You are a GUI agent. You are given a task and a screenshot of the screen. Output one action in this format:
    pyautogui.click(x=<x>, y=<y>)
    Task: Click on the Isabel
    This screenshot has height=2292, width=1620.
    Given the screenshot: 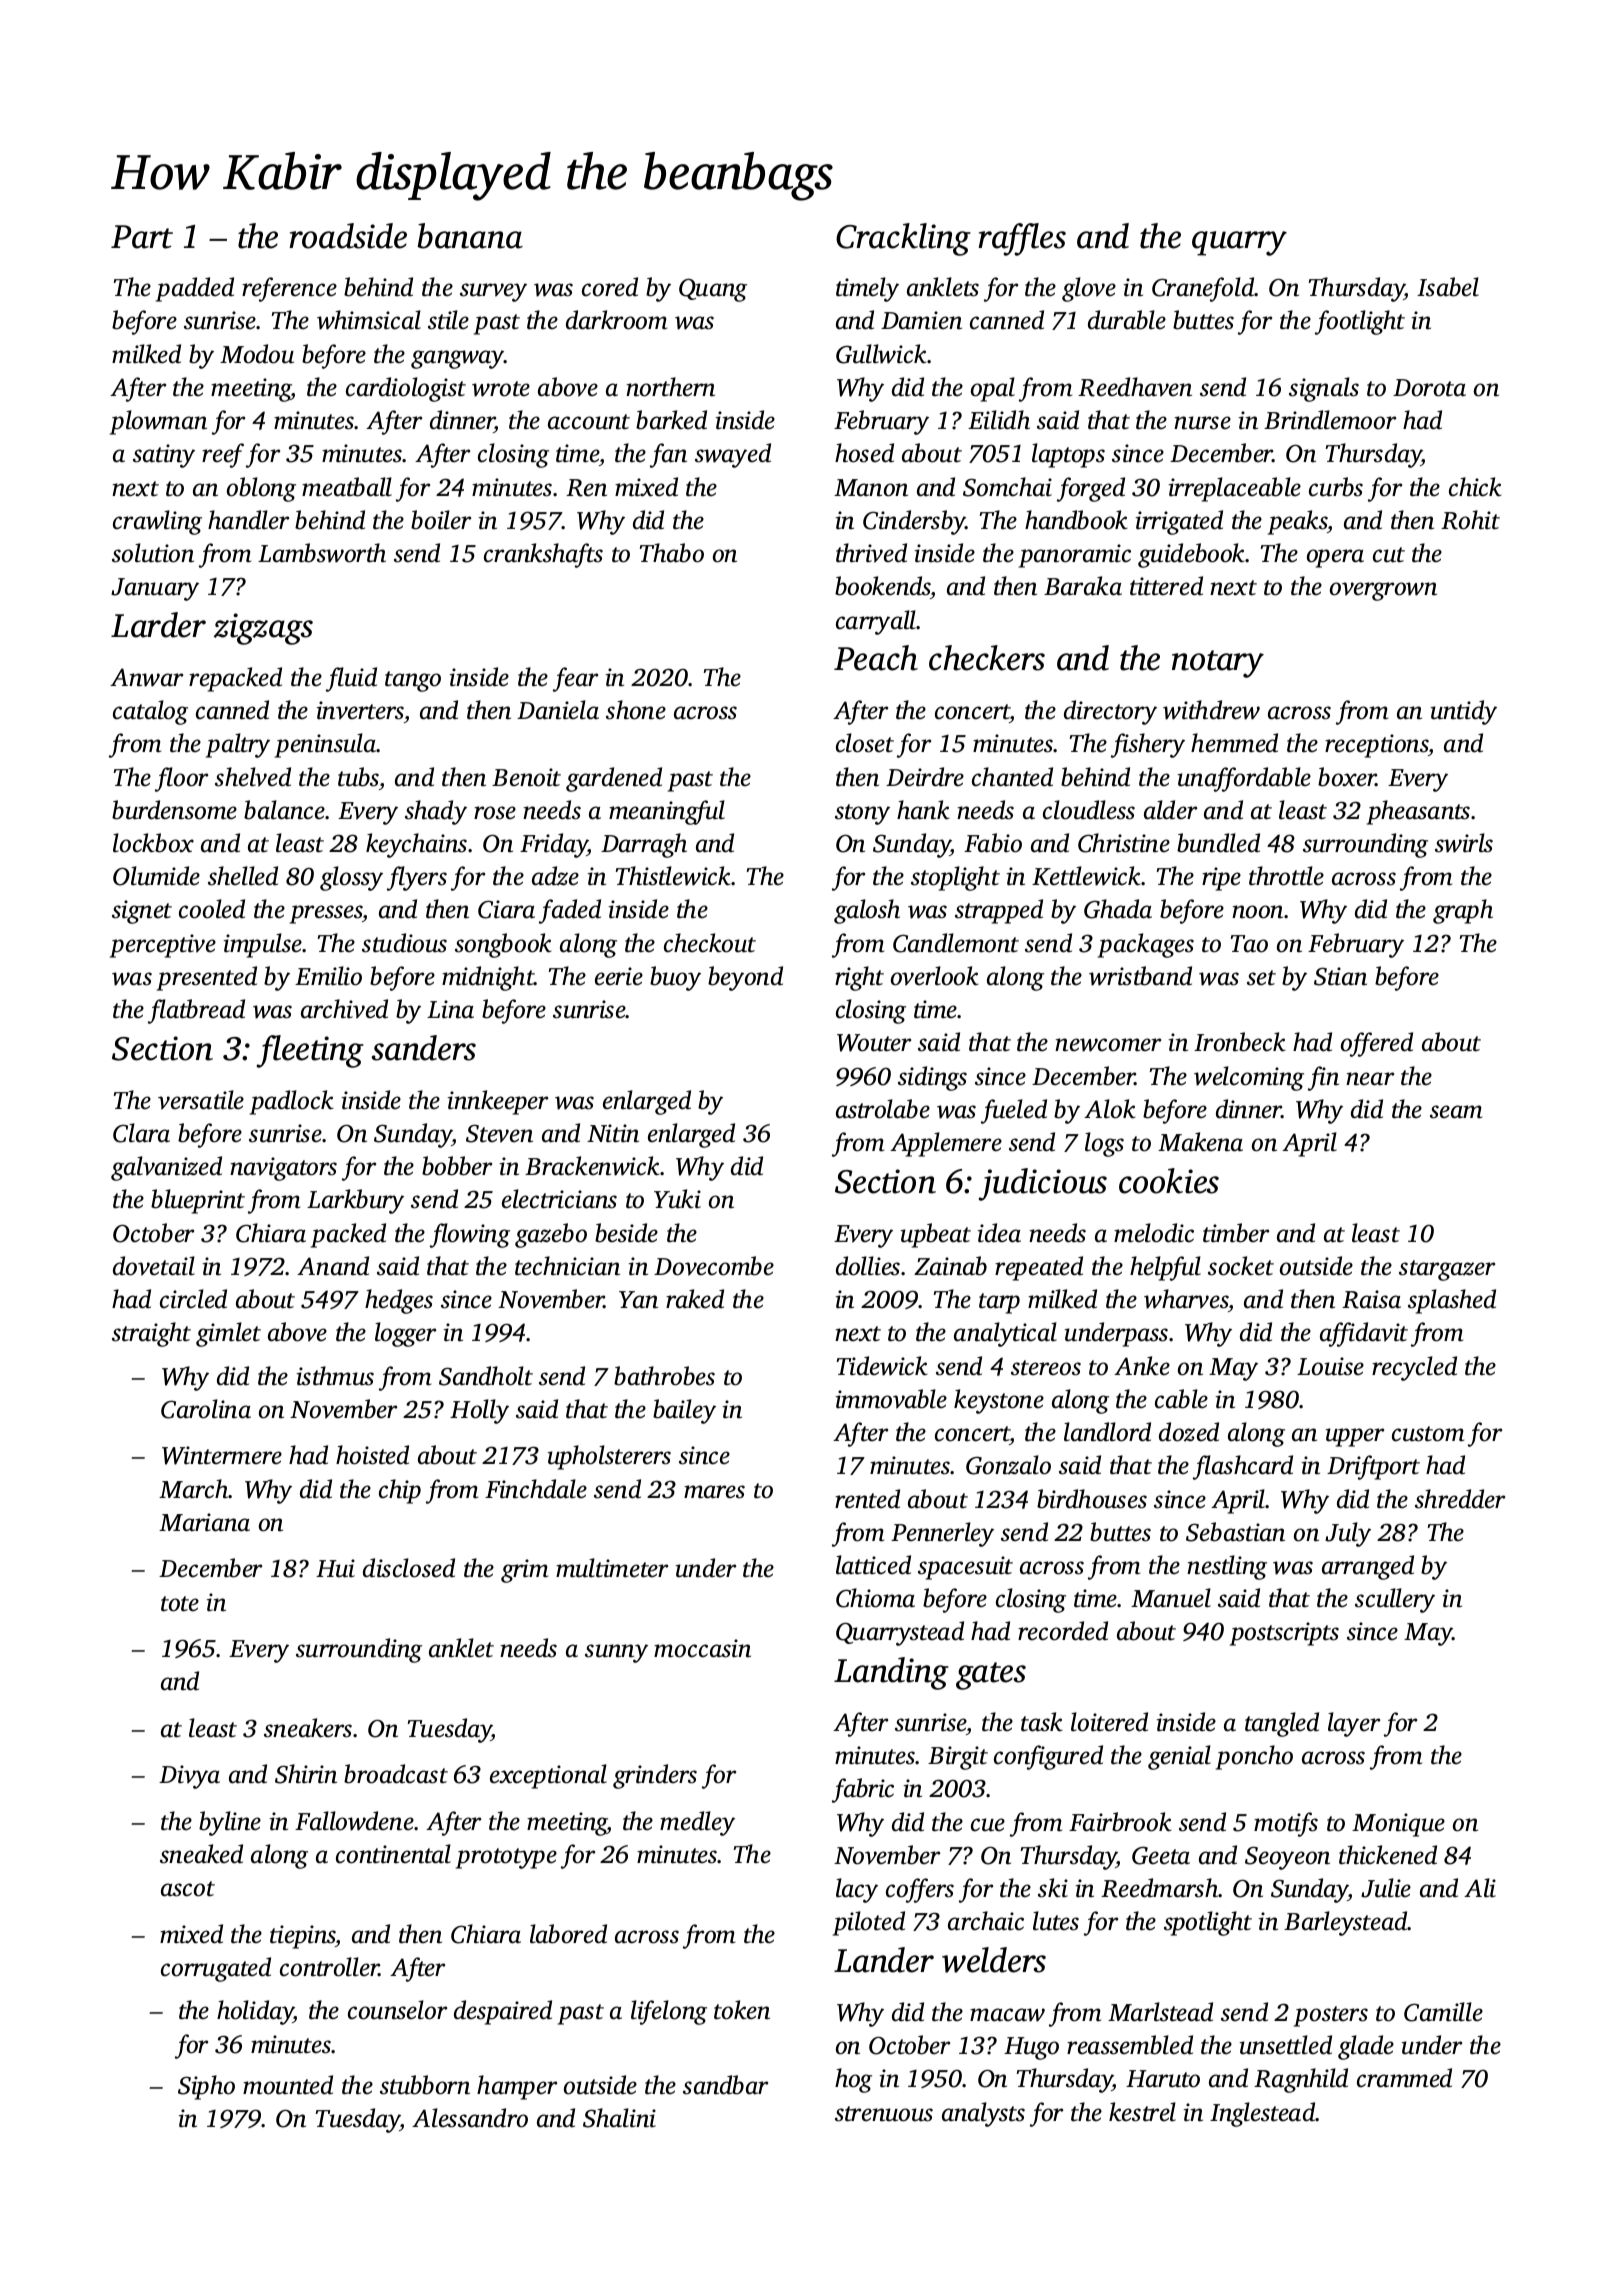 What is the action you would take?
    pyautogui.click(x=1448, y=287)
